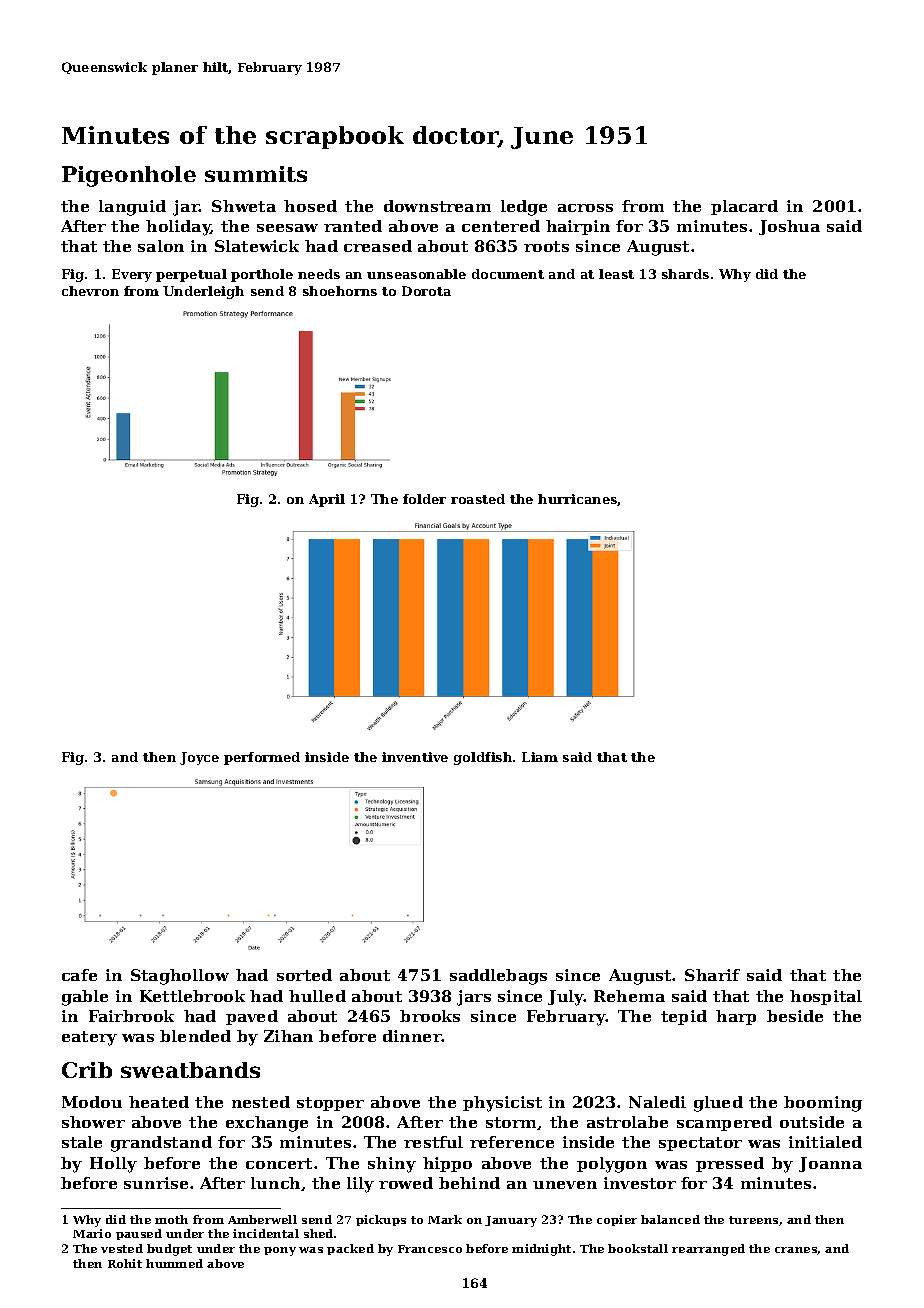 The image size is (924, 1308). I want to click on goldfish, so click(483, 758).
